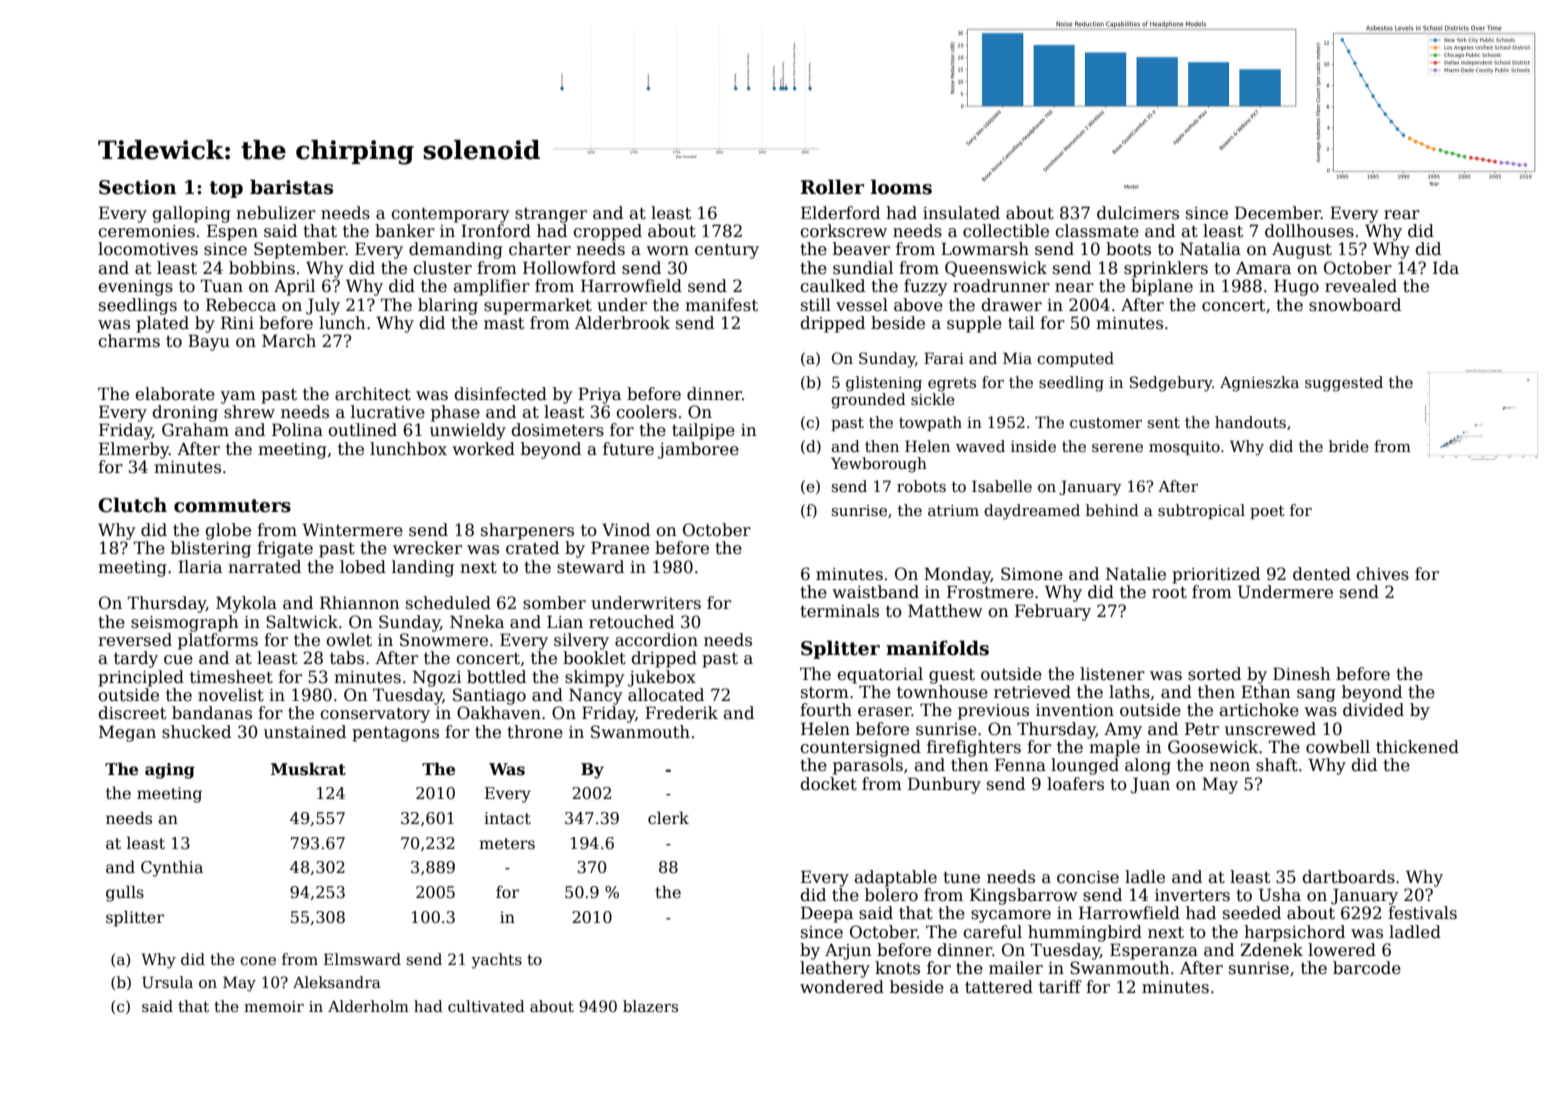 The height and width of the document is (1103, 1560). What do you see at coordinates (896, 878) in the document?
I see `adaptable` at bounding box center [896, 878].
